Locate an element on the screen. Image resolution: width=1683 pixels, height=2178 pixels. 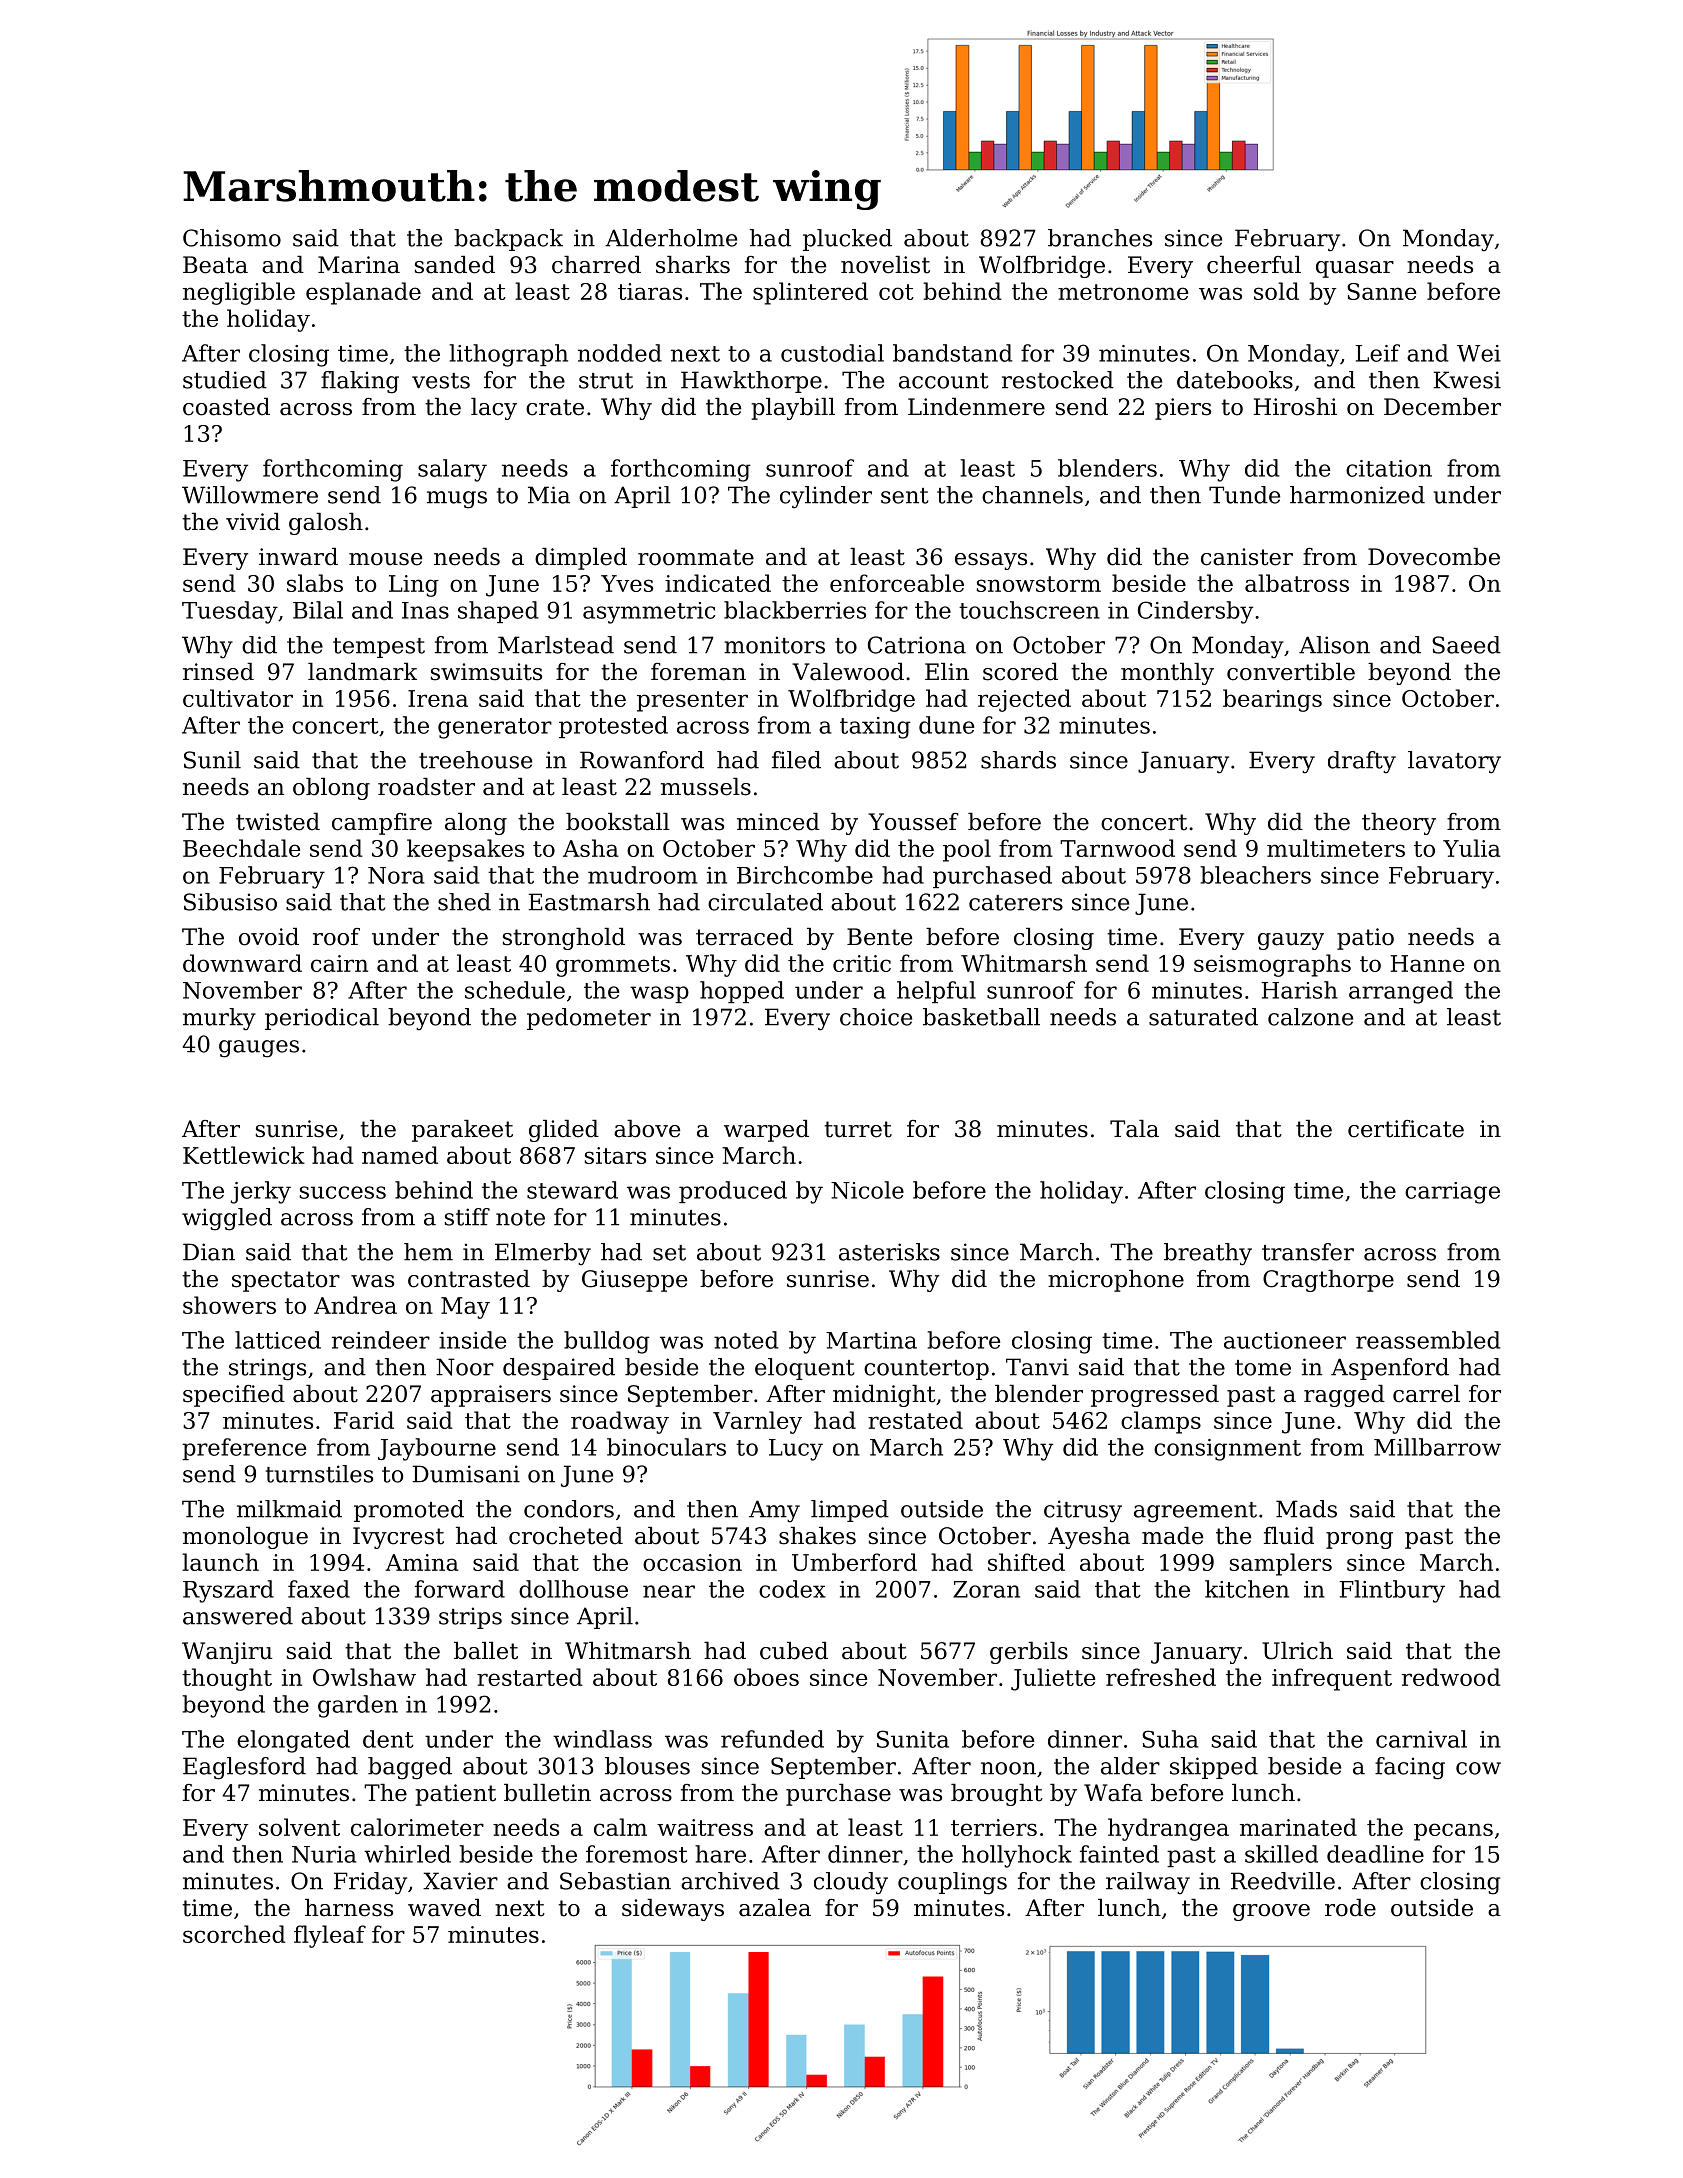
touchscreen is located at coordinates (1029, 610).
